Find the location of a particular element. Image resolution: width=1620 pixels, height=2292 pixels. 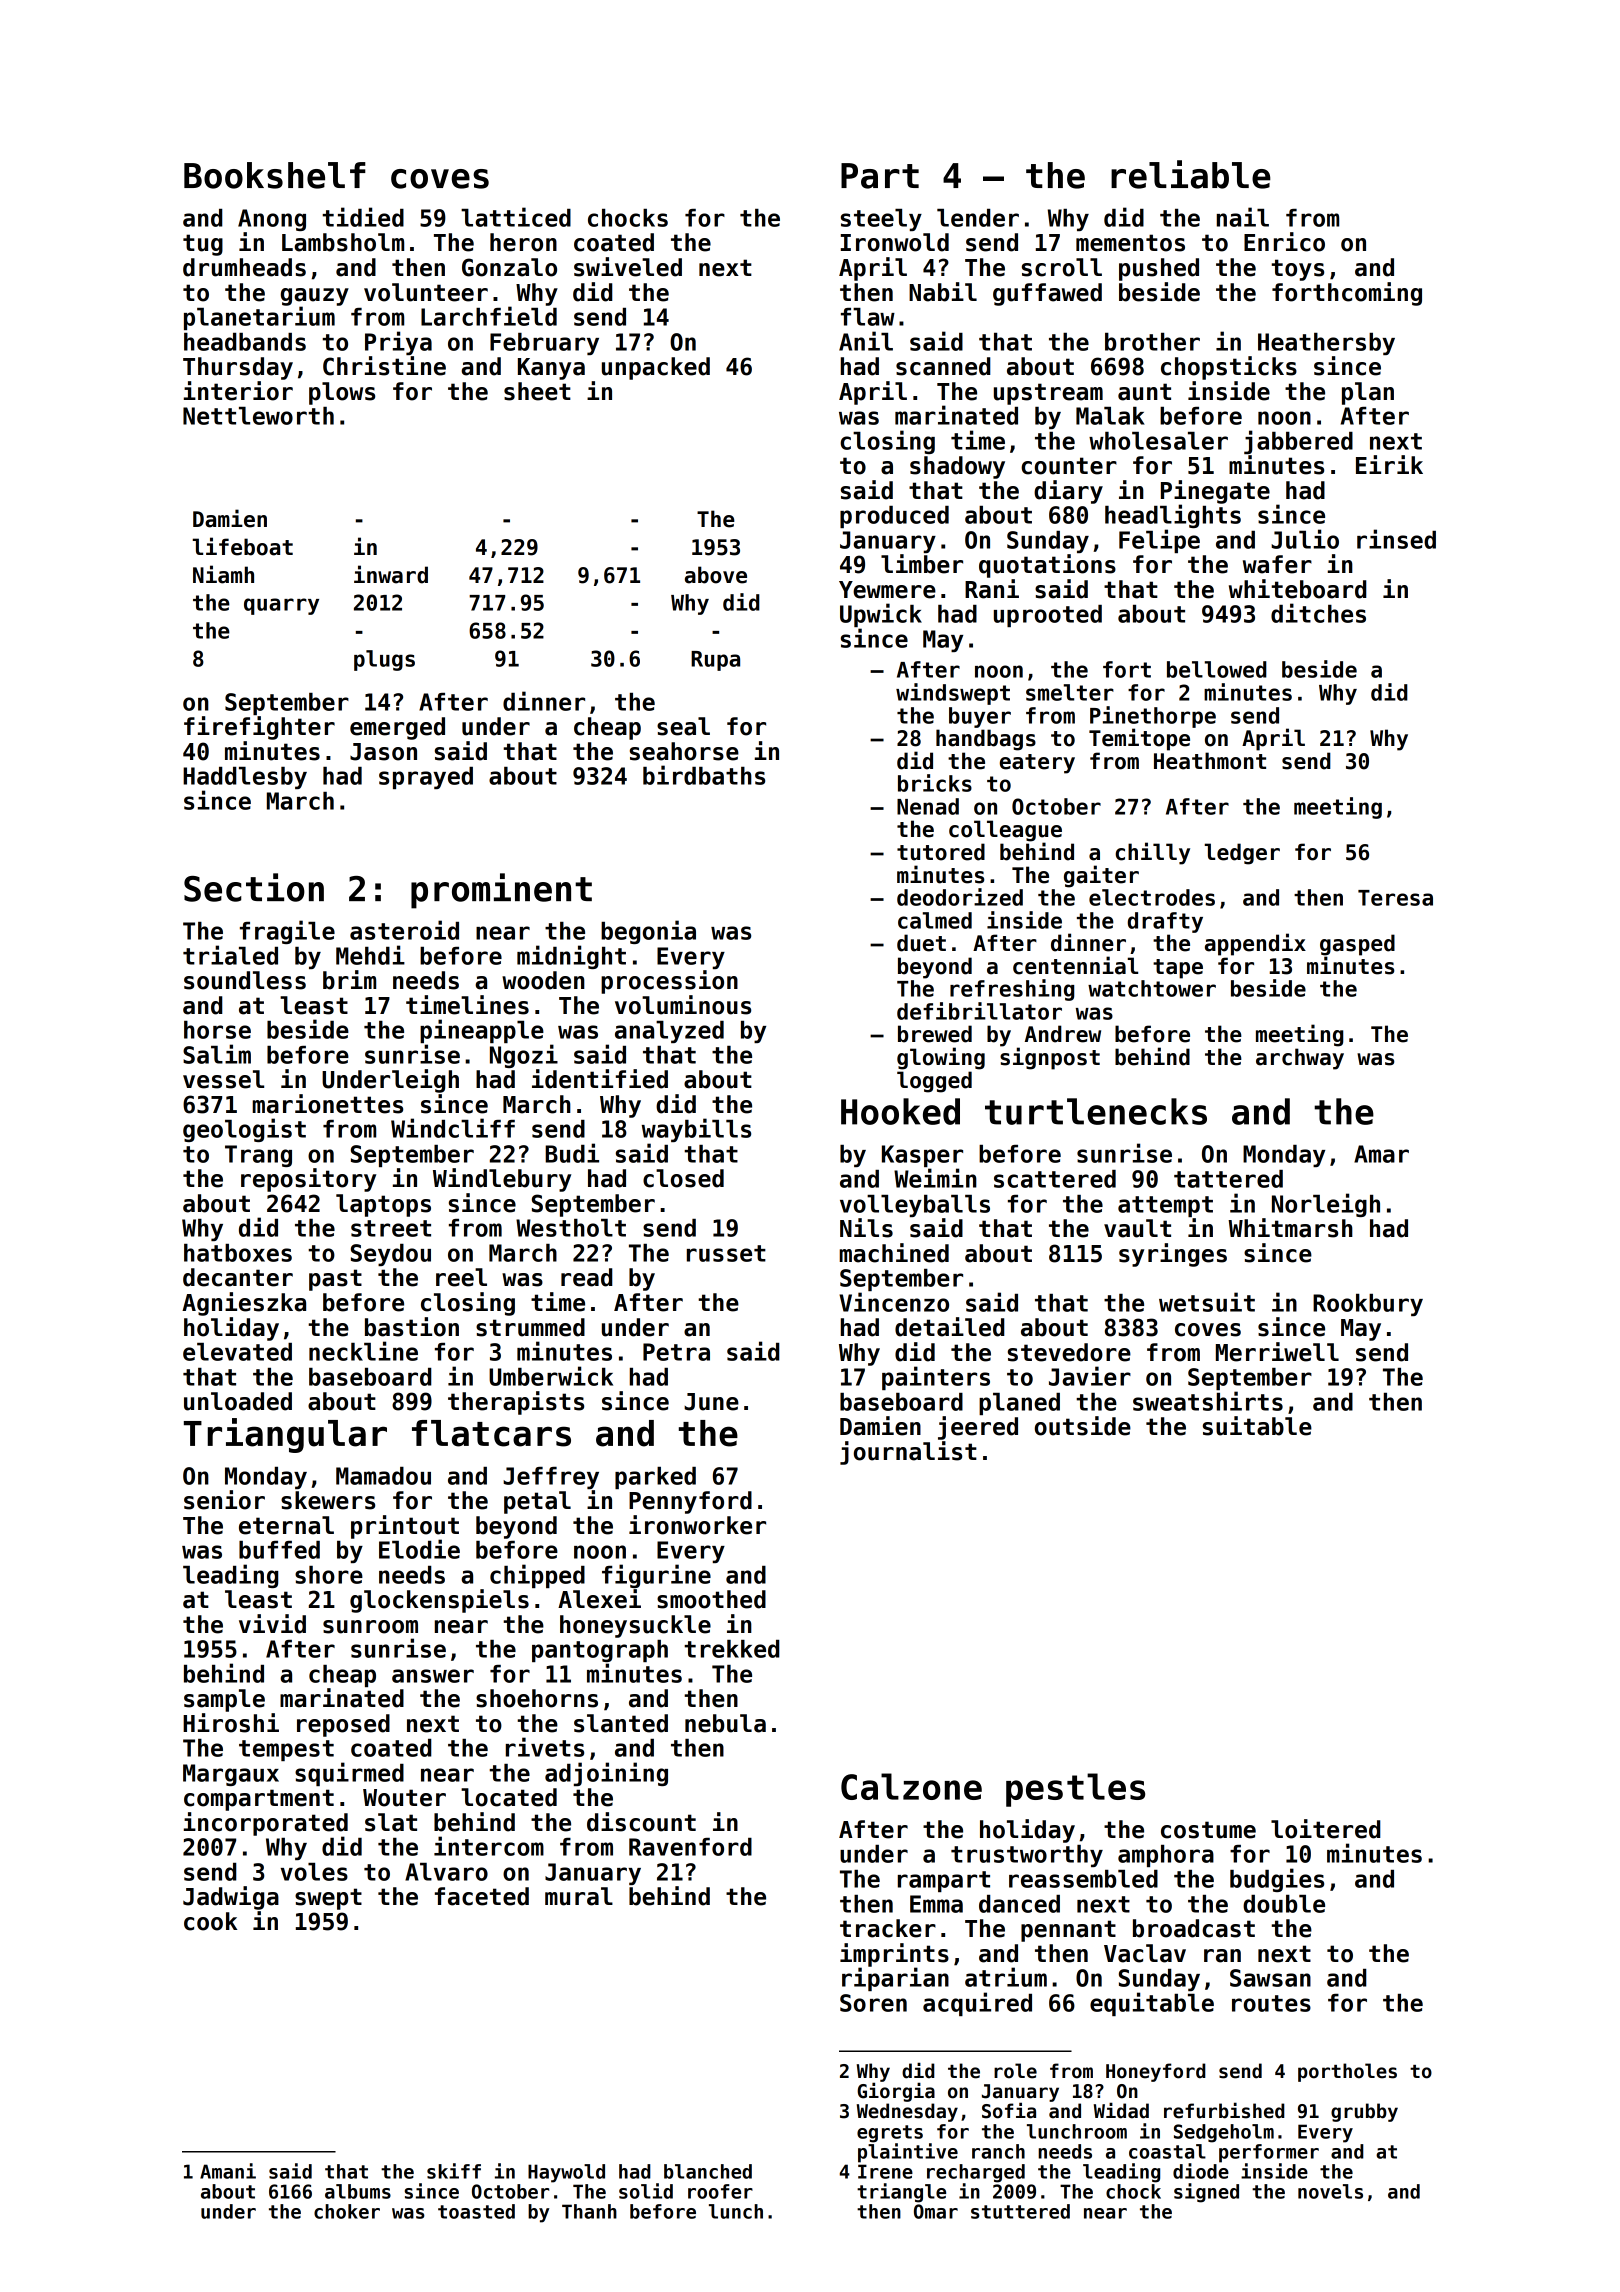

toys is located at coordinates (1297, 270).
